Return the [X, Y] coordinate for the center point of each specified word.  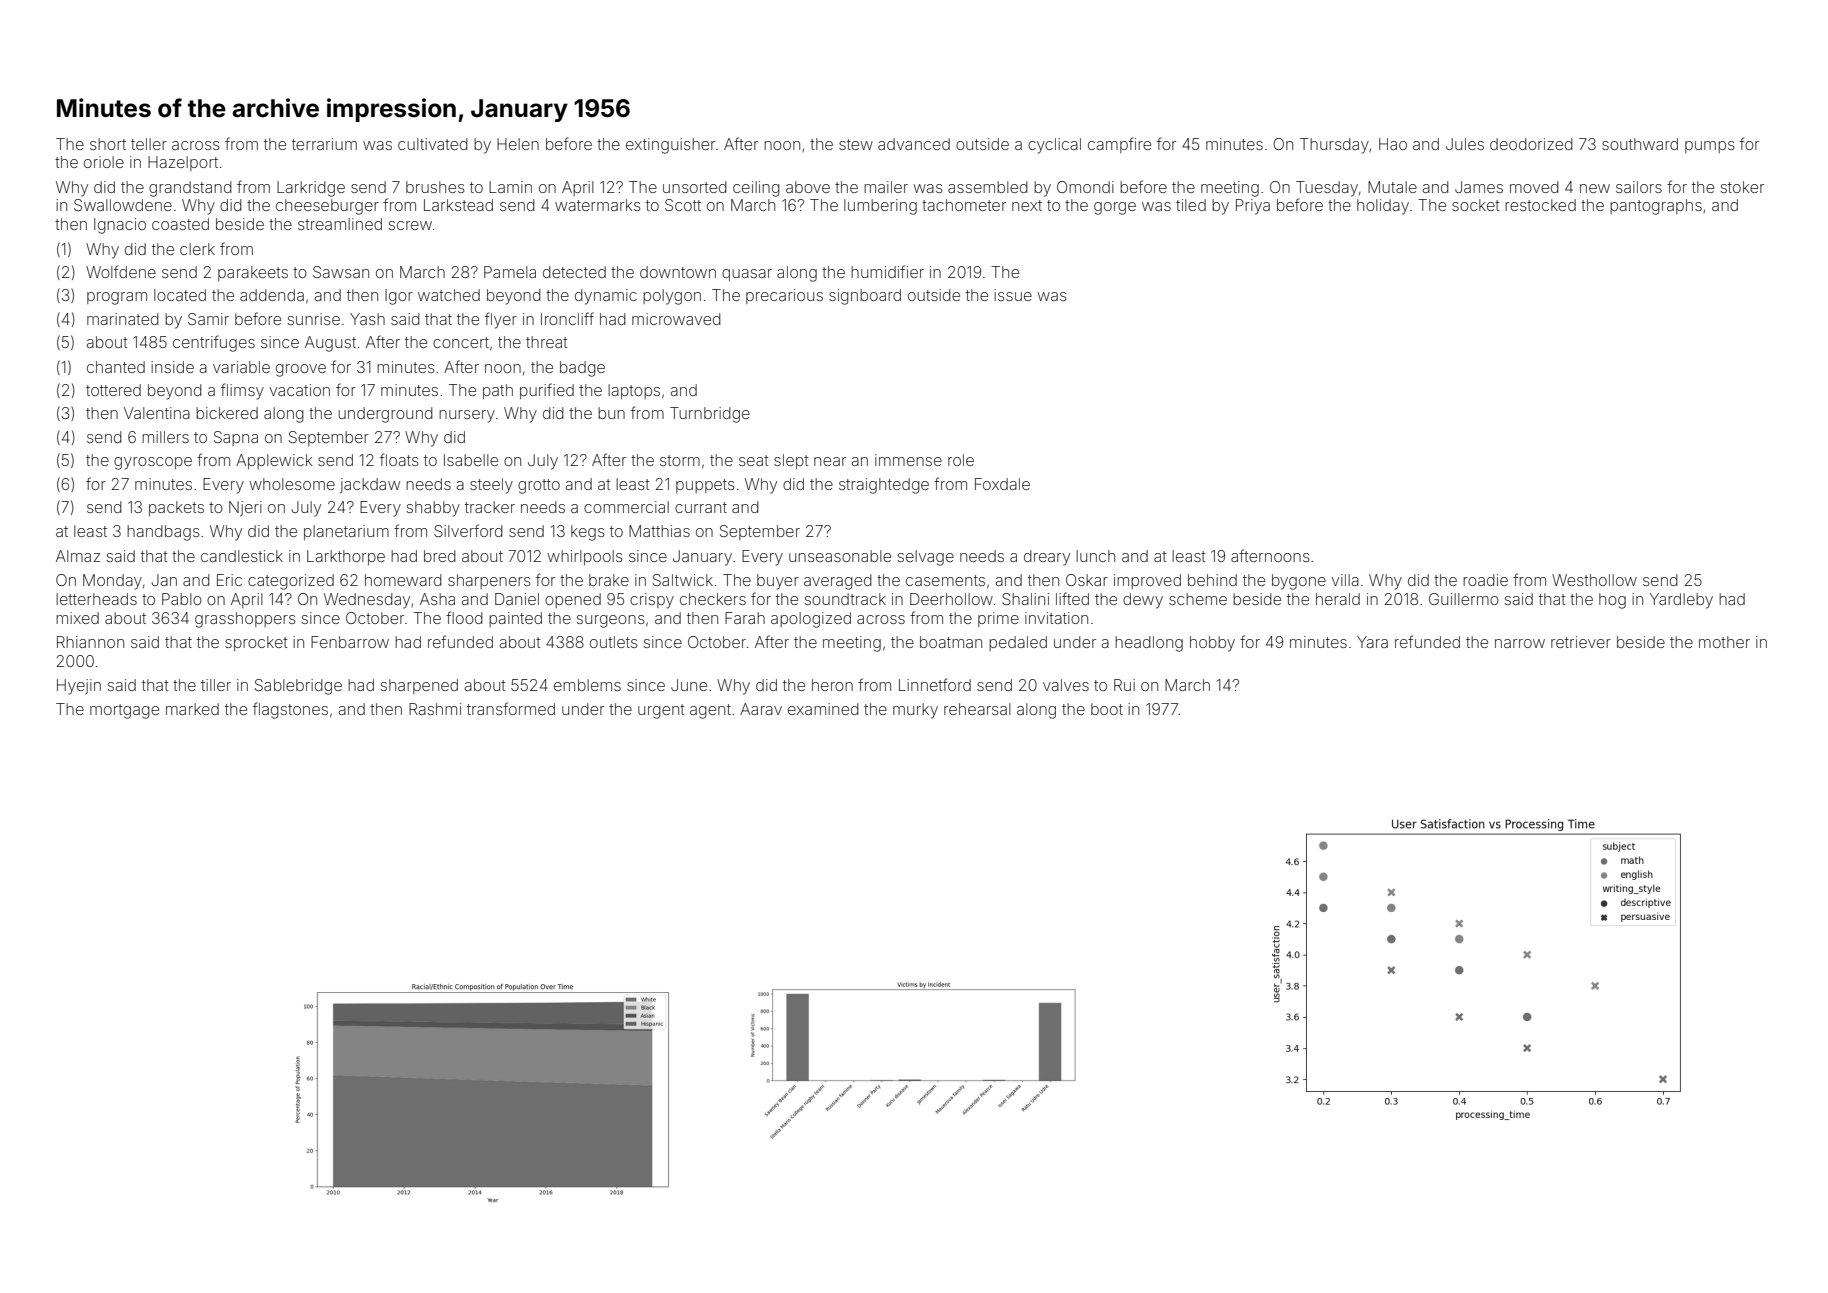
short [108, 144]
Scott [683, 205]
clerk [197, 249]
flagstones [290, 710]
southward [1640, 144]
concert [461, 342]
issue [1013, 295]
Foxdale [1002, 484]
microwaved [676, 319]
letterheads [96, 599]
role [961, 460]
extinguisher [670, 146]
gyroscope [153, 463]
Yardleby [1681, 601]
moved [1534, 187]
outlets [614, 642]
